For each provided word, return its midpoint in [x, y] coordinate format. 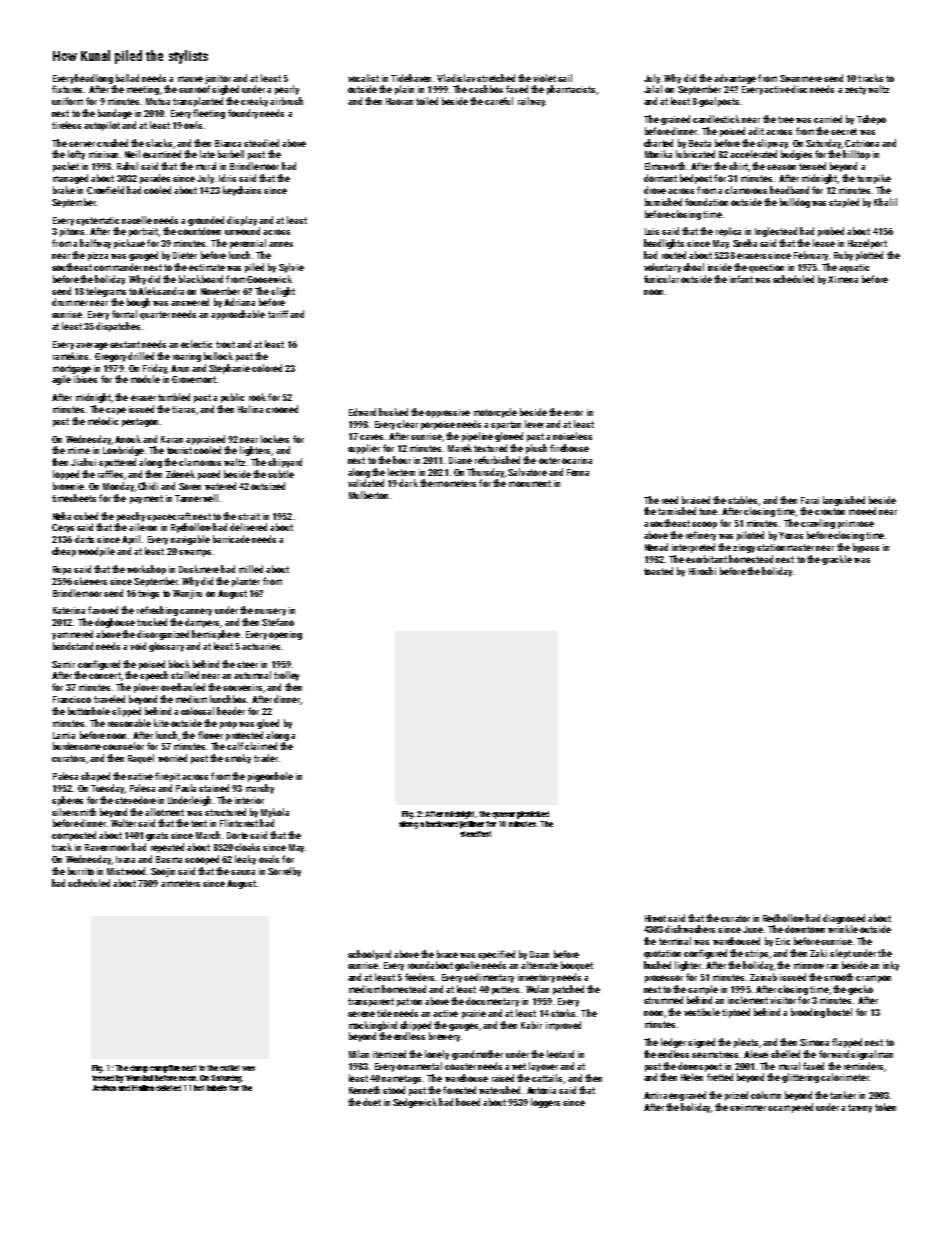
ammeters [180, 883]
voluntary [662, 268]
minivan [103, 154]
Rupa [62, 570]
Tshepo [871, 120]
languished [844, 501]
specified [496, 955]
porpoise [438, 425]
